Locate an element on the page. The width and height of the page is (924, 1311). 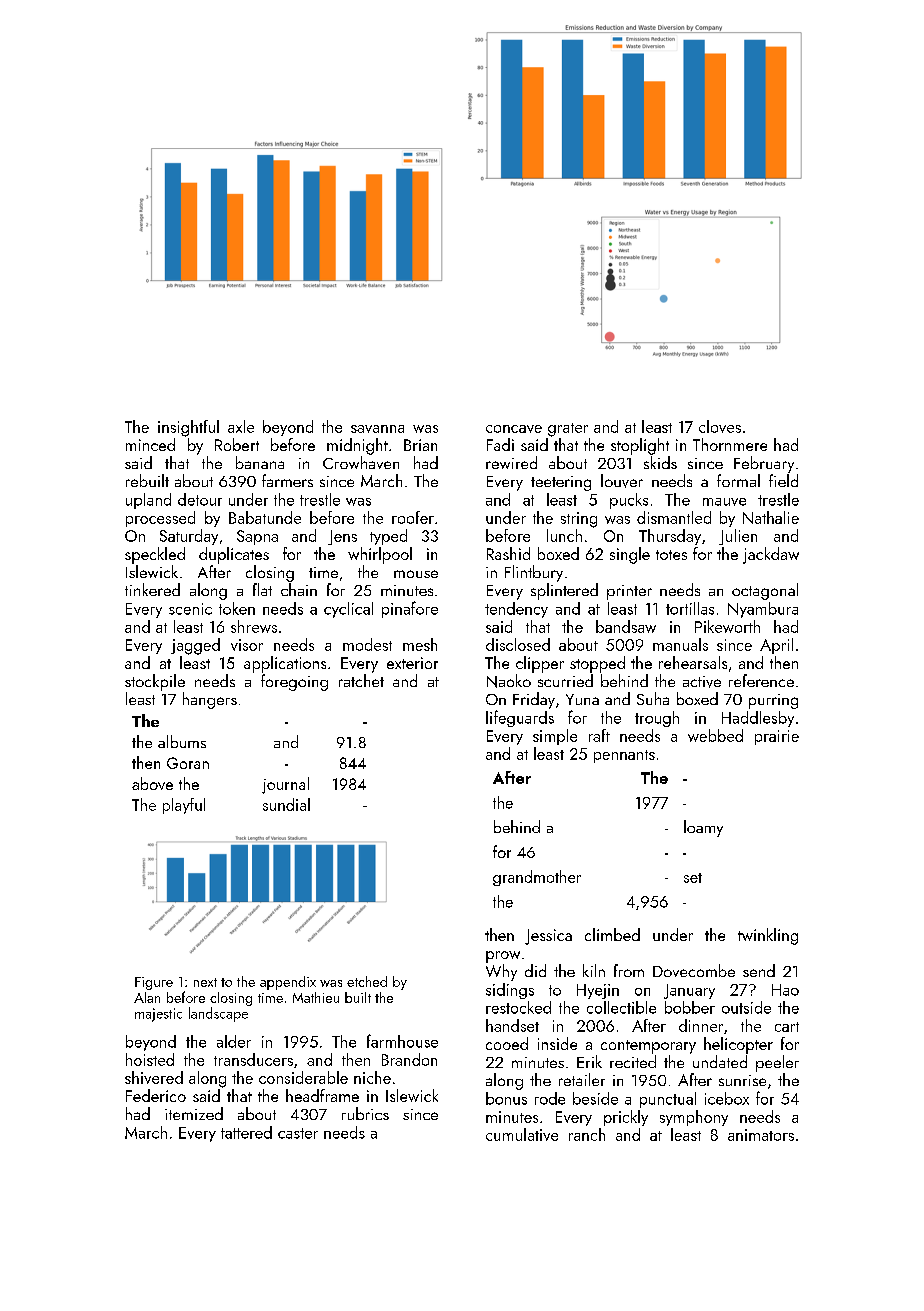
twinkling is located at coordinates (768, 936).
